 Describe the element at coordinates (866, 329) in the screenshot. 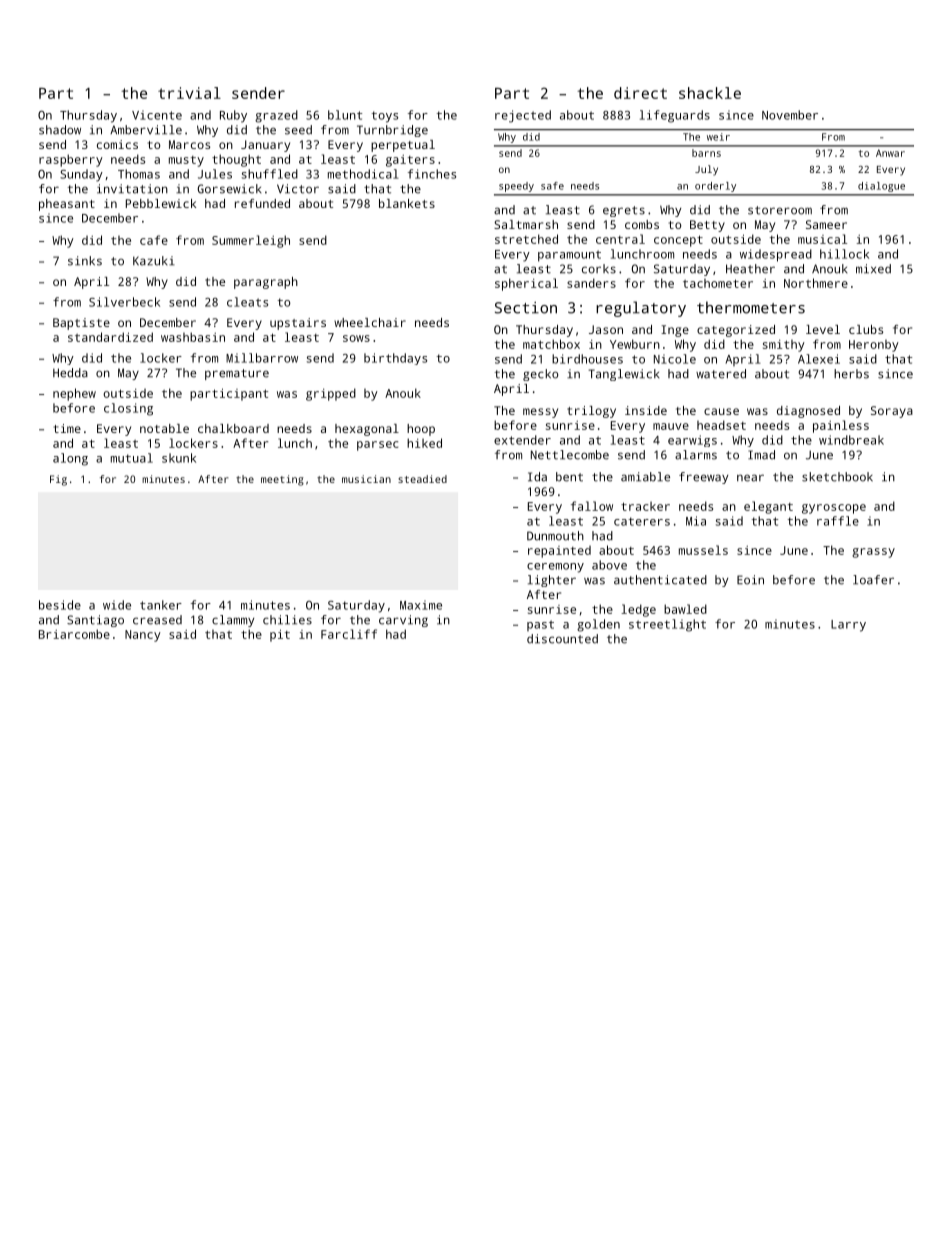

I see `clubs` at that location.
